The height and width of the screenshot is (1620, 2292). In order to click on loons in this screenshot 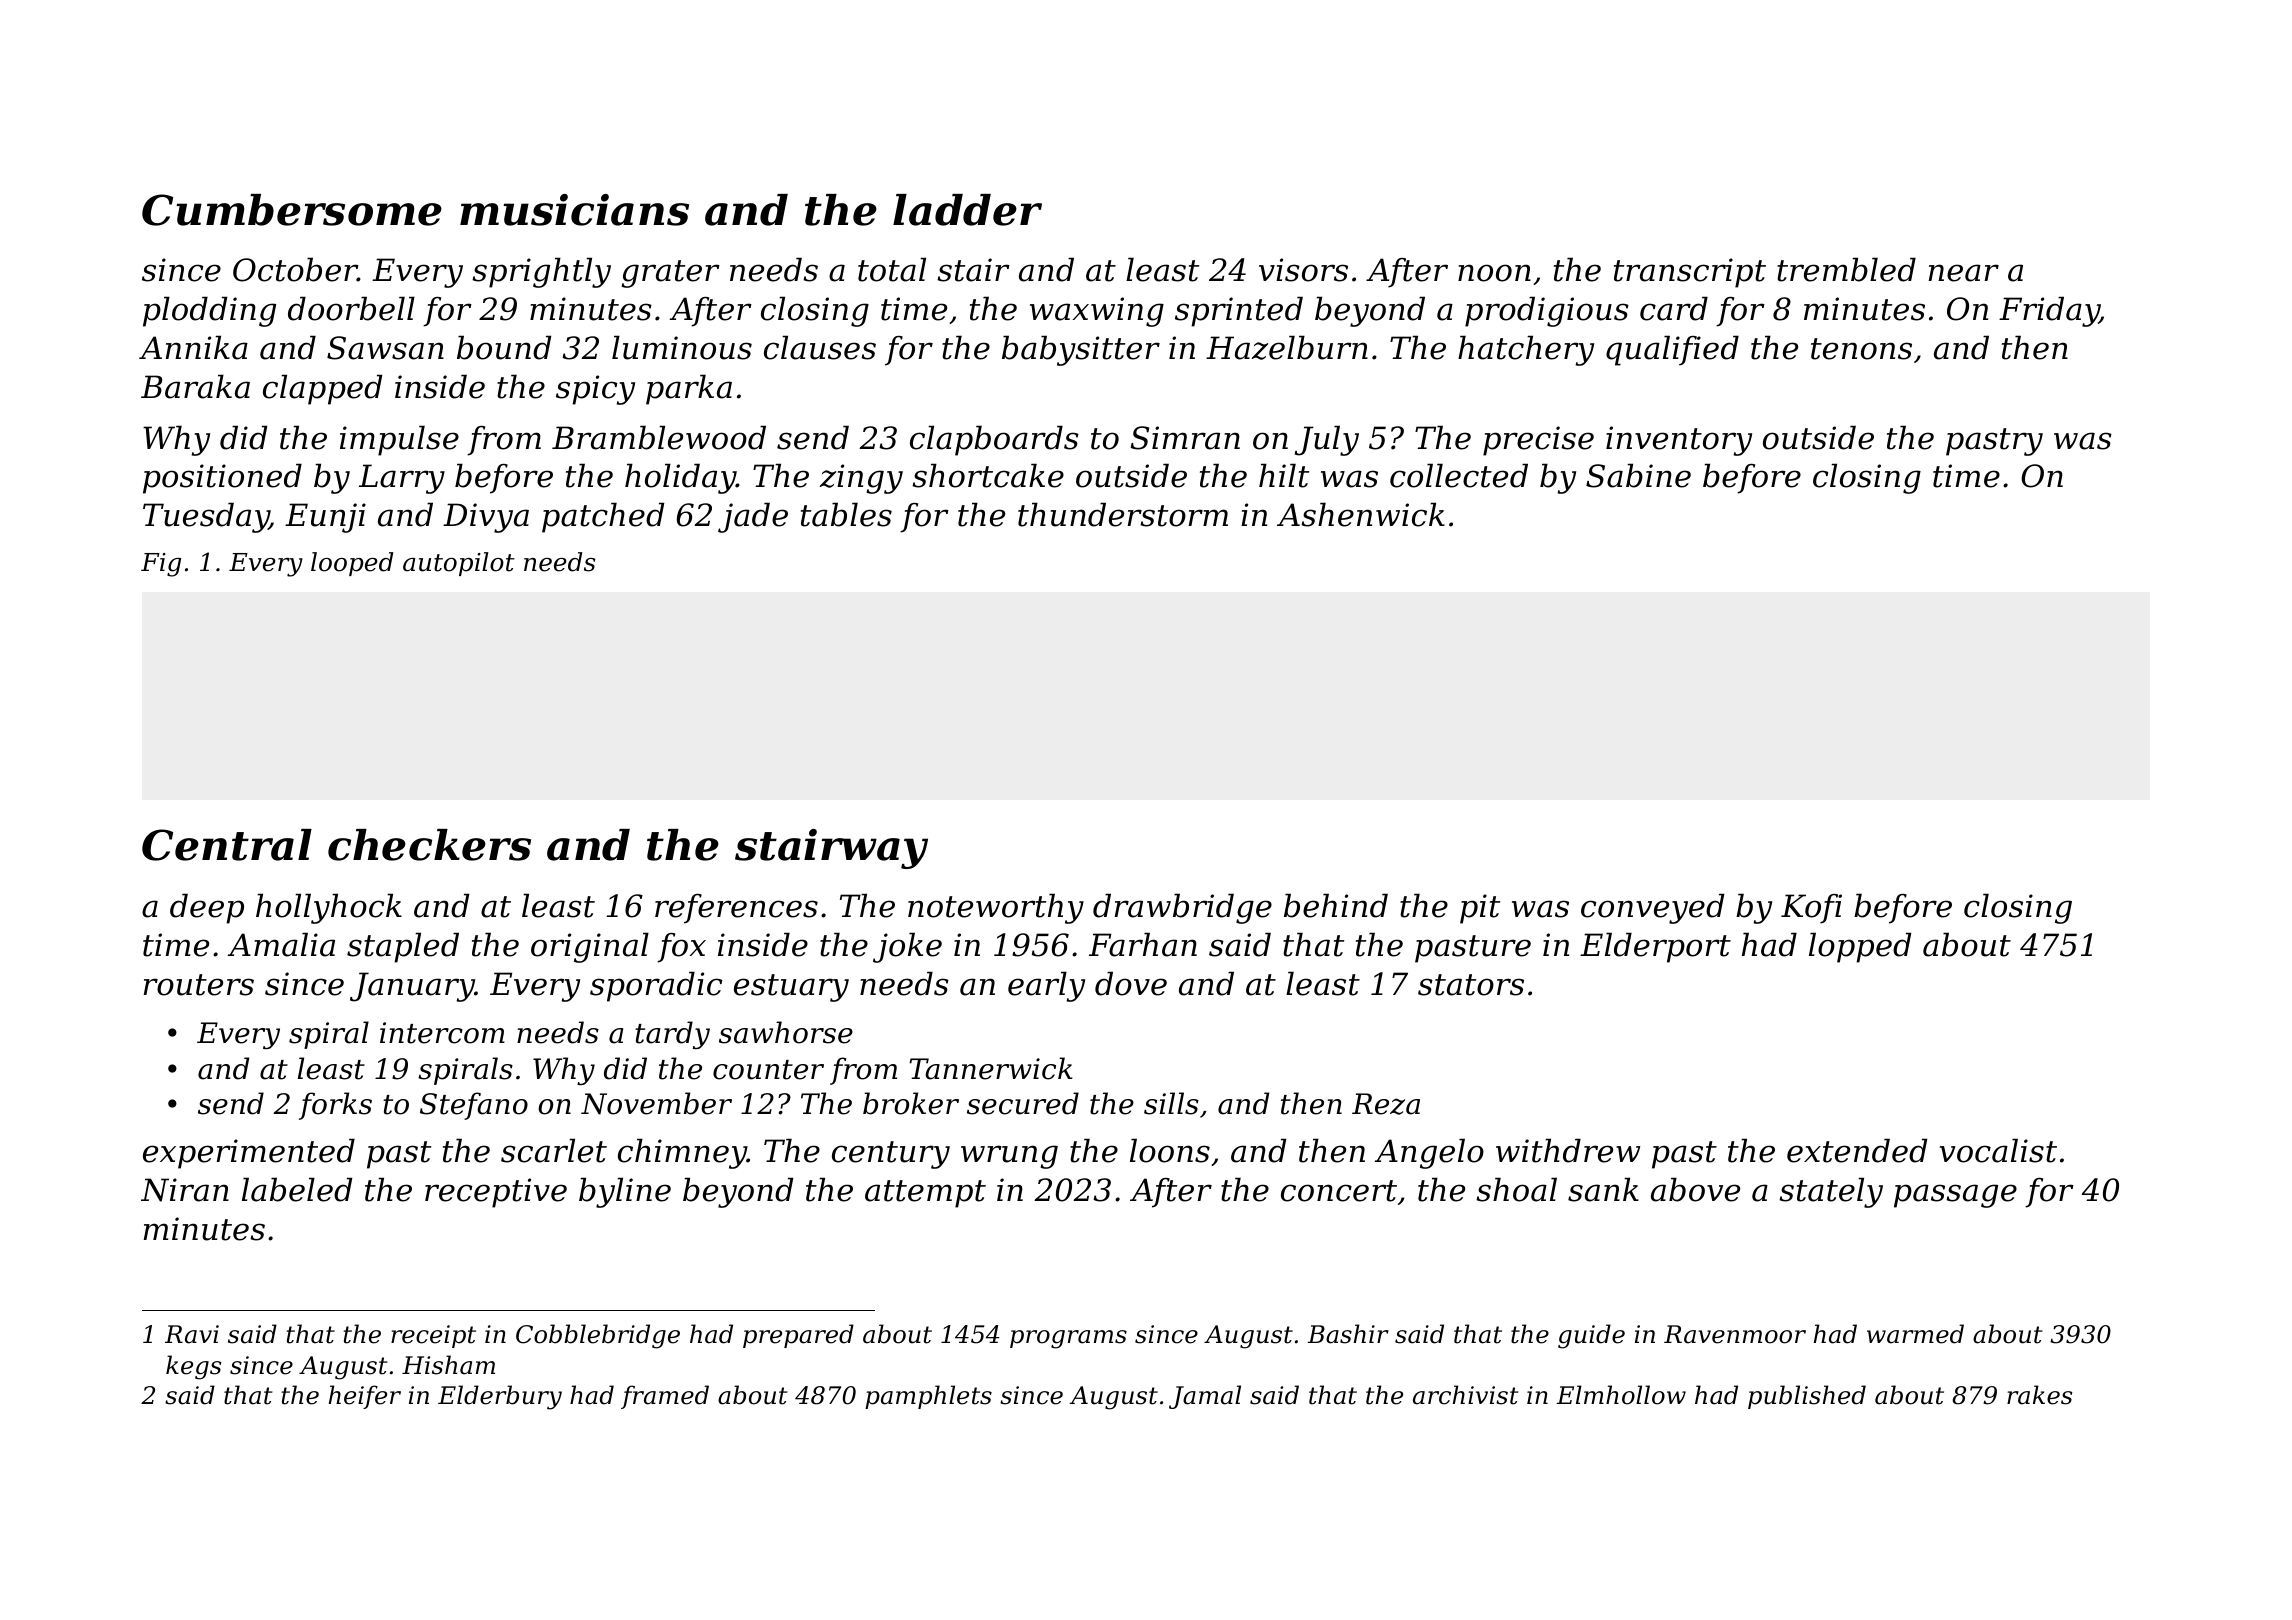, I will do `click(1170, 1150)`.
